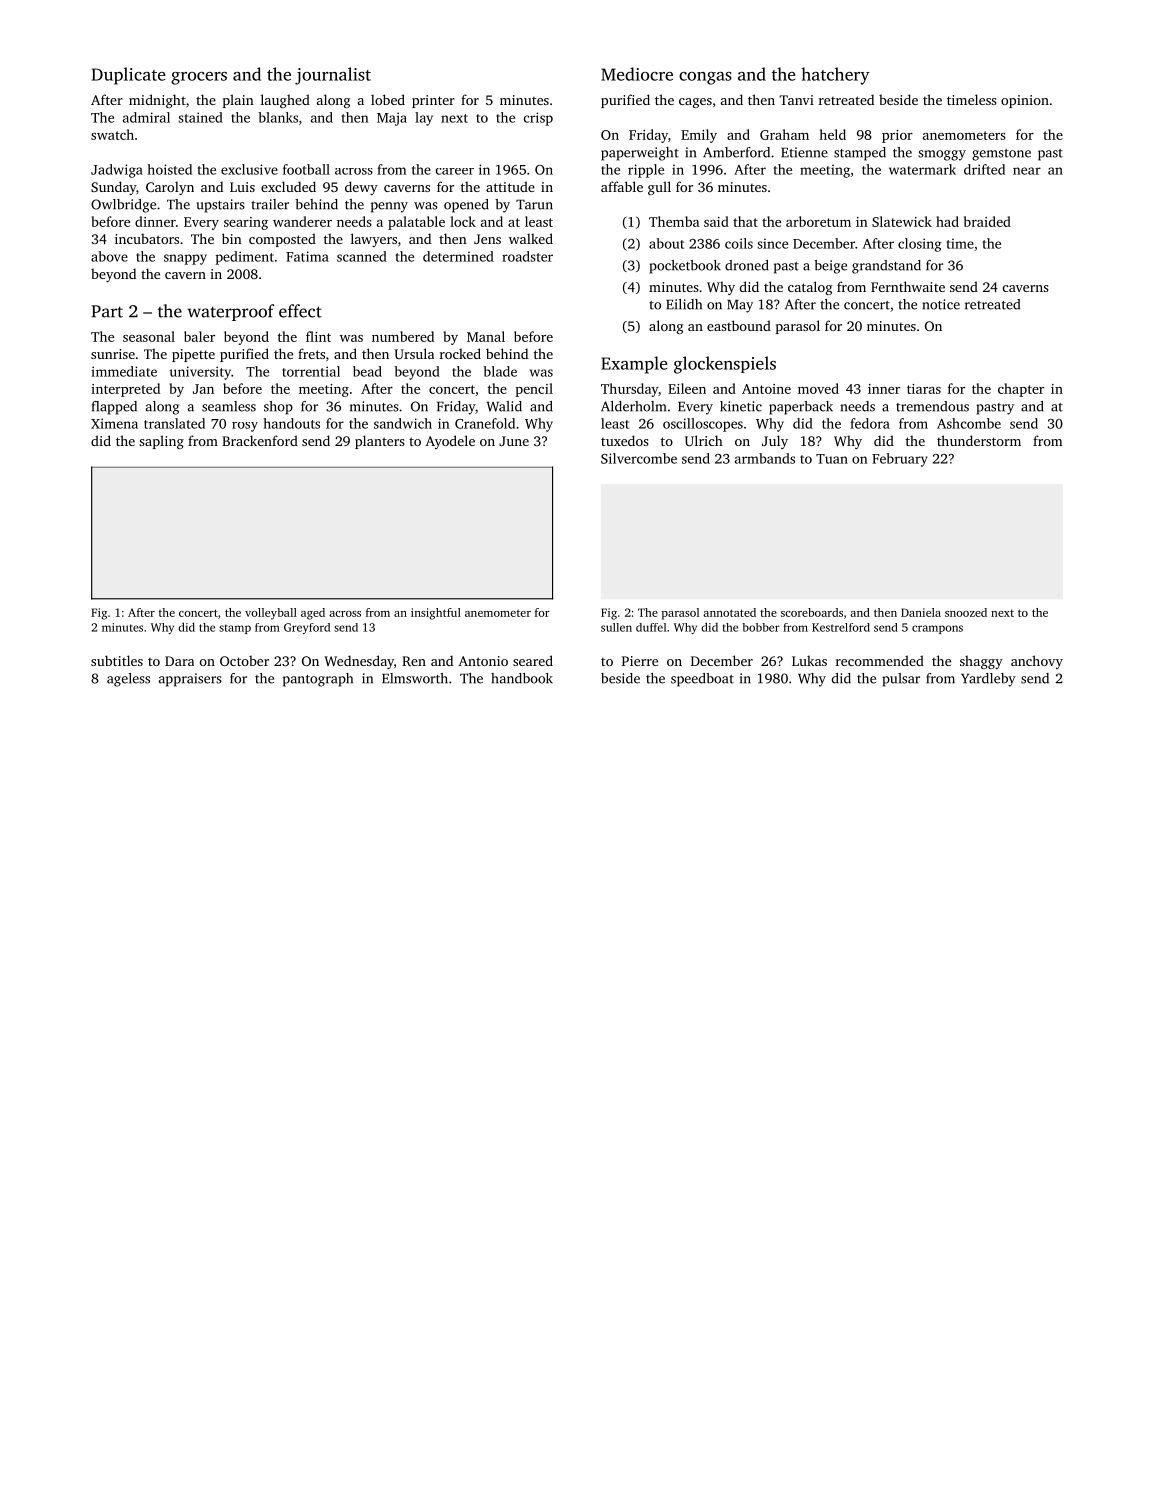  I want to click on grocers, so click(199, 78).
